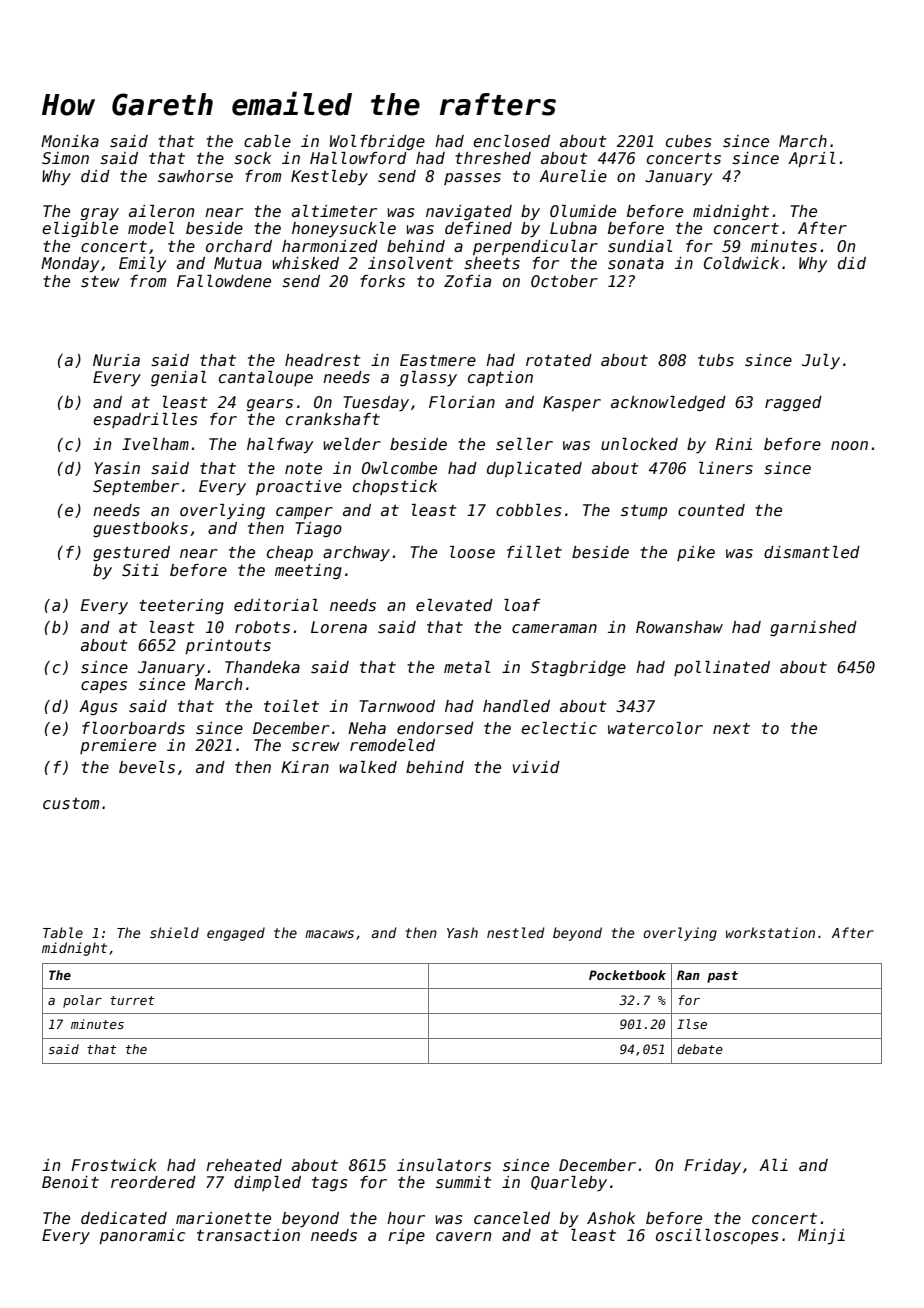 This image has height=1308, width=924. I want to click on ripe, so click(406, 1236).
